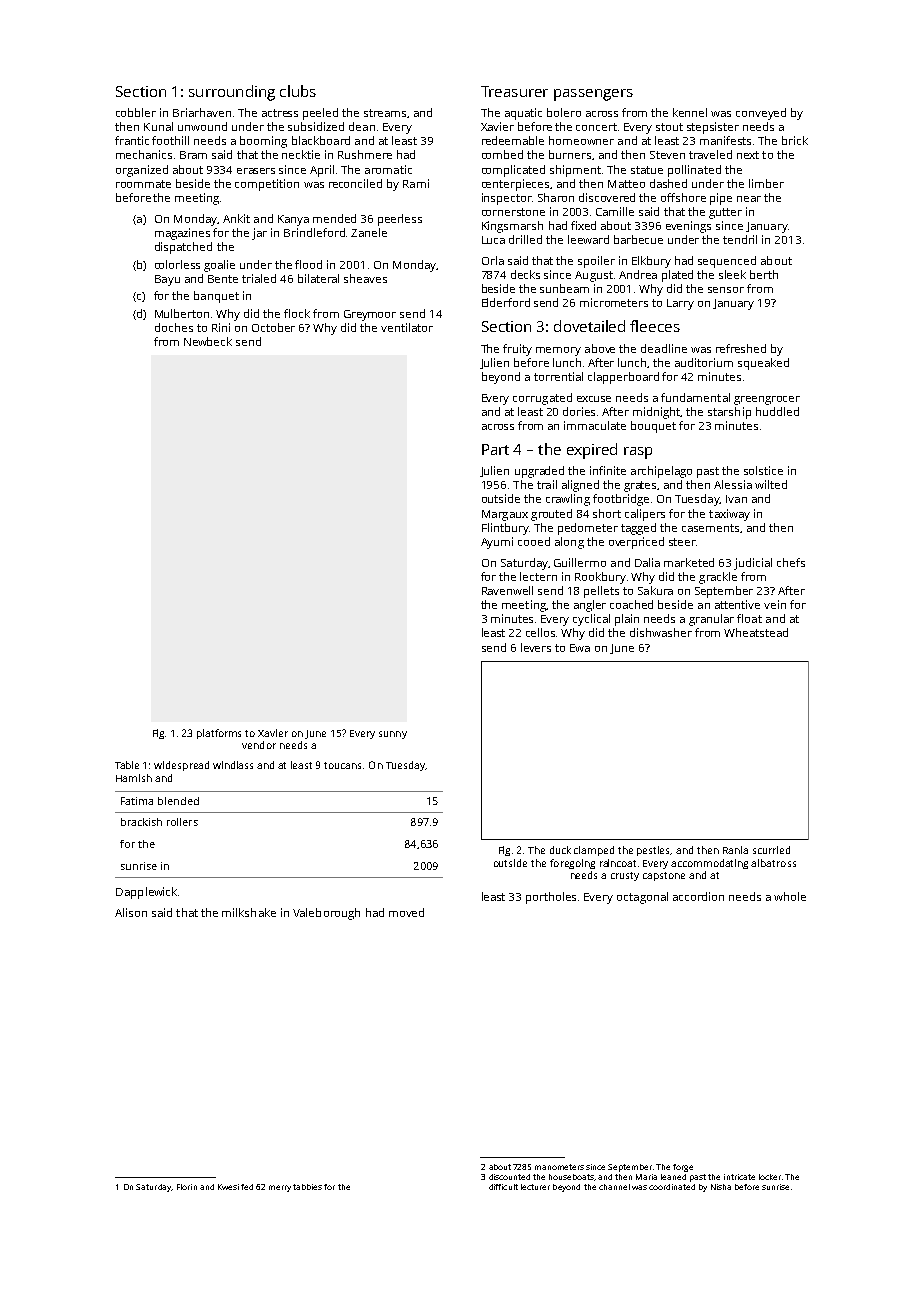  What do you see at coordinates (748, 155) in the page?
I see `next` at bounding box center [748, 155].
